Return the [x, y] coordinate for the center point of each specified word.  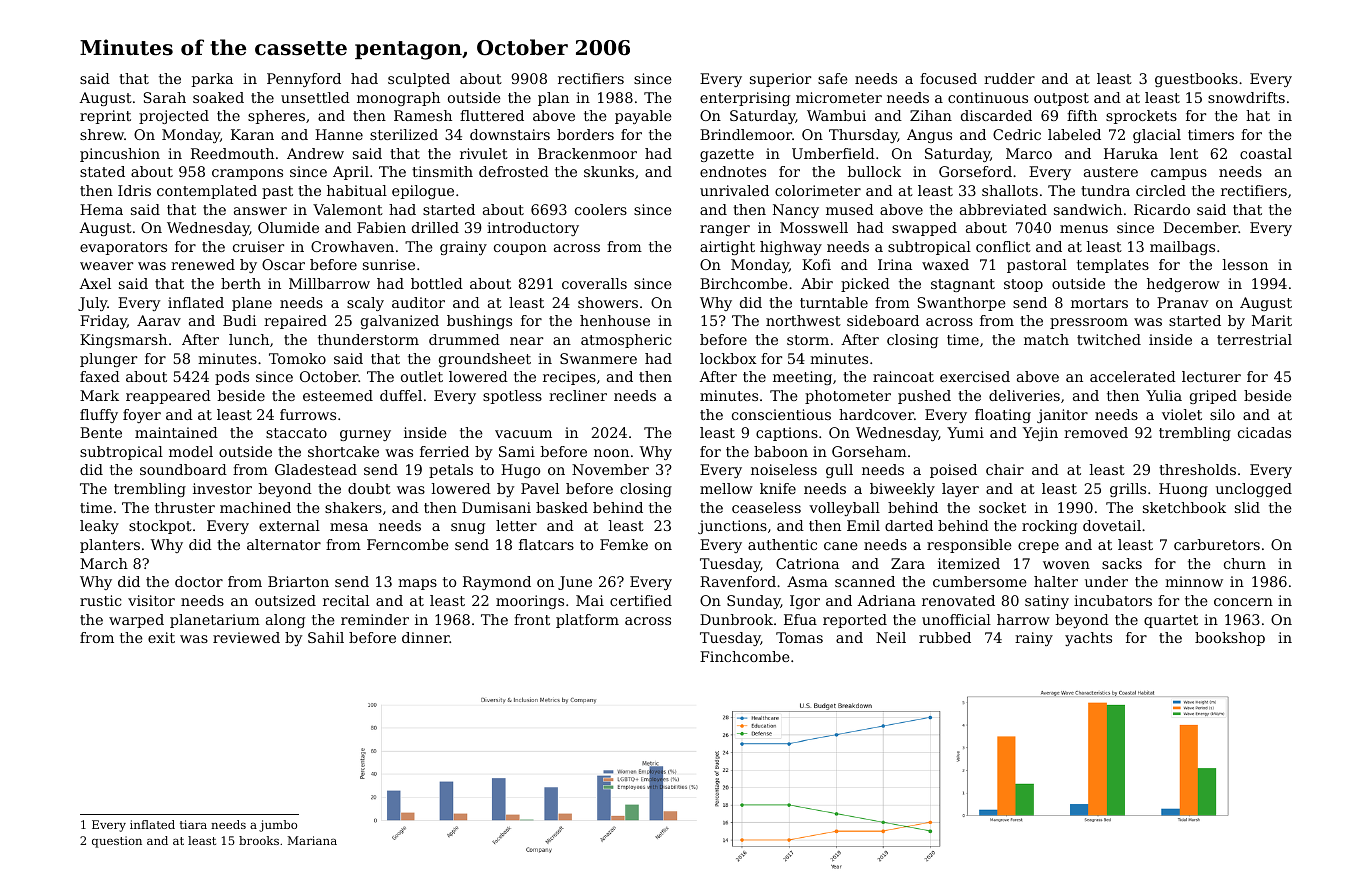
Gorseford [975, 171]
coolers [601, 209]
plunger [108, 360]
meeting [802, 378]
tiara [193, 824]
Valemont [348, 209]
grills [1128, 490]
